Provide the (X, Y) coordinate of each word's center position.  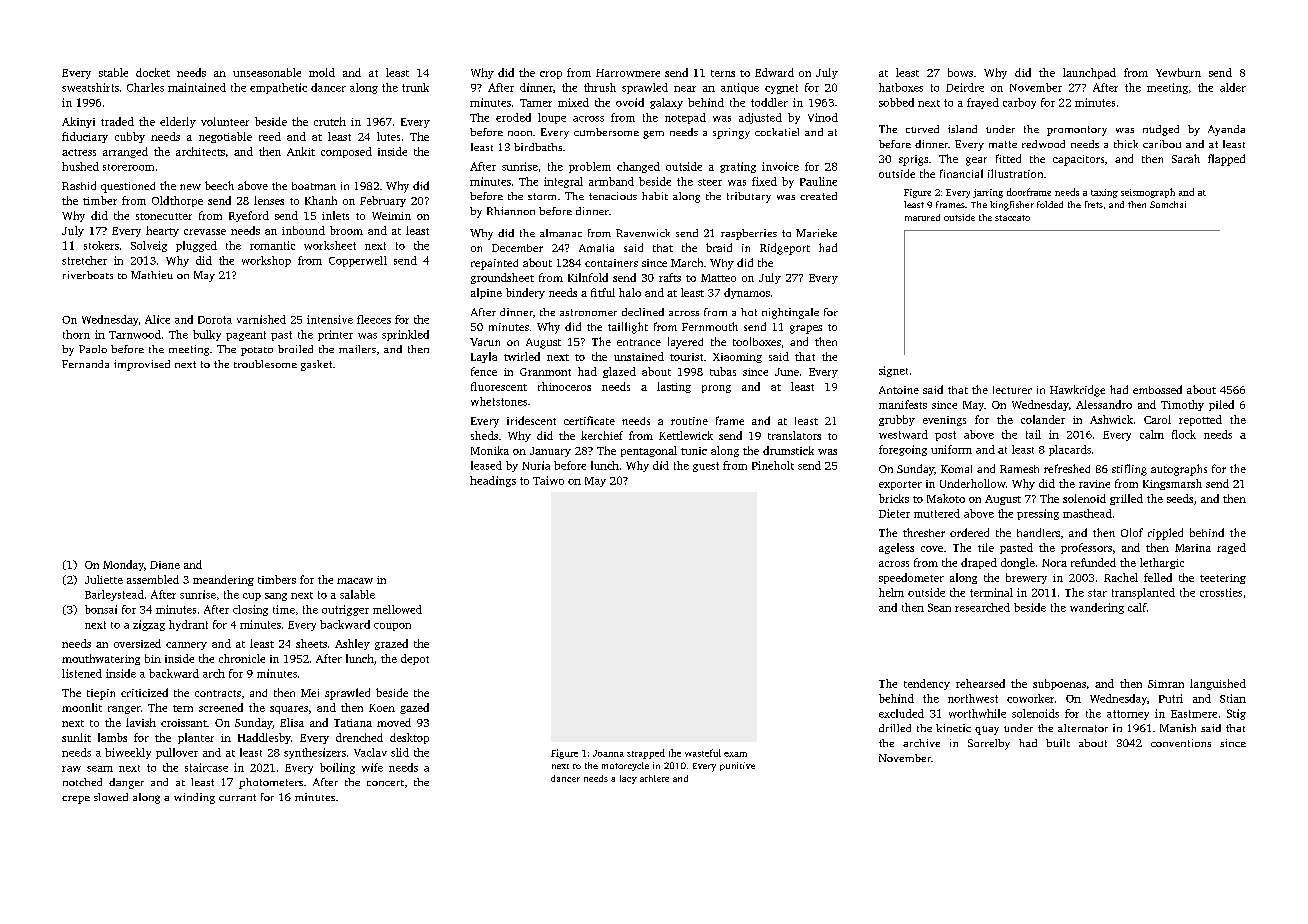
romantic (272, 245)
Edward (774, 72)
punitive (737, 766)
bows (960, 72)
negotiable (225, 137)
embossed (1157, 389)
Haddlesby (264, 738)
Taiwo (548, 480)
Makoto (946, 498)
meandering (223, 580)
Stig (1236, 714)
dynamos (747, 293)
